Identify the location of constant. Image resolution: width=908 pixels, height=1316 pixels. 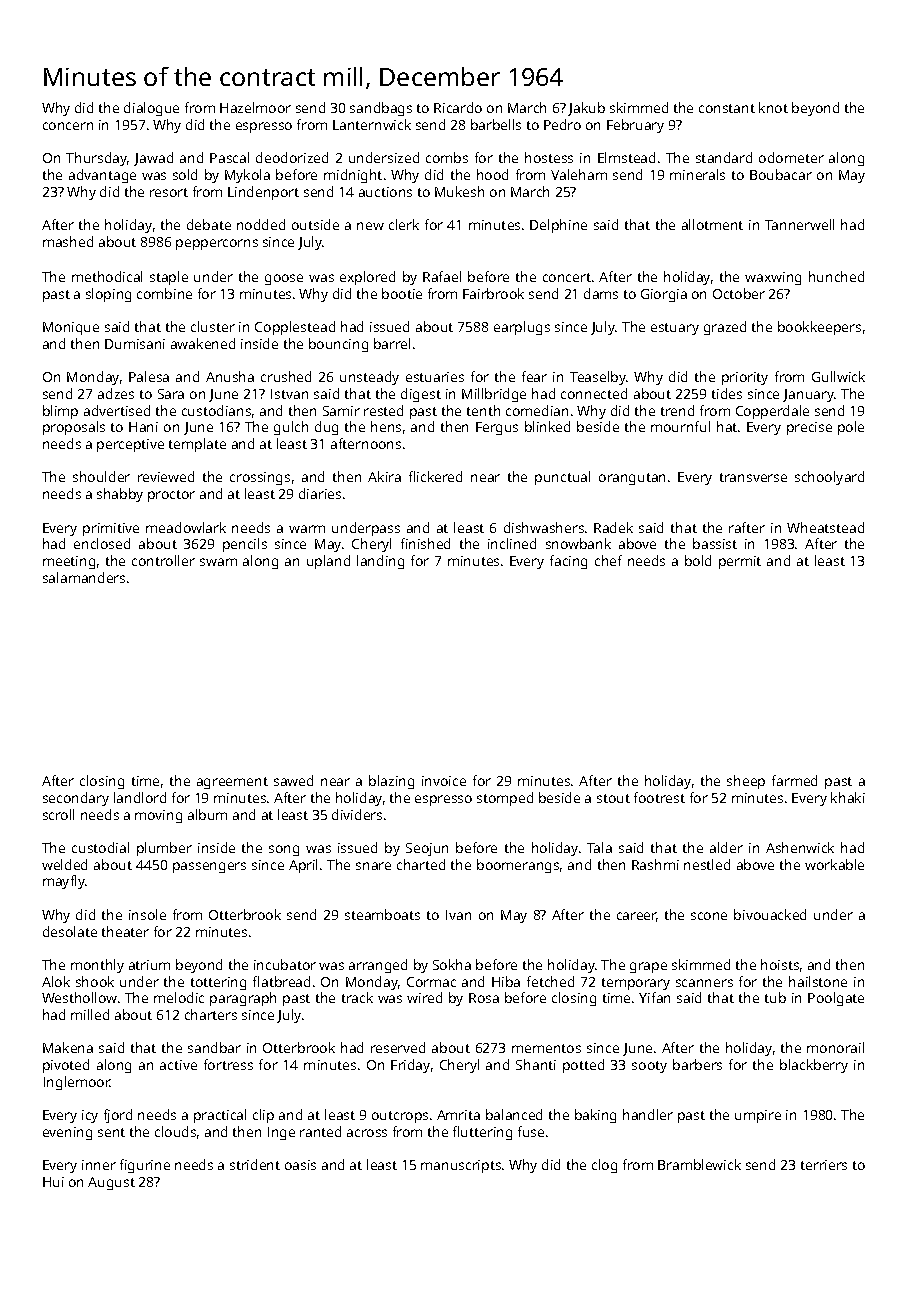
(727, 108).
